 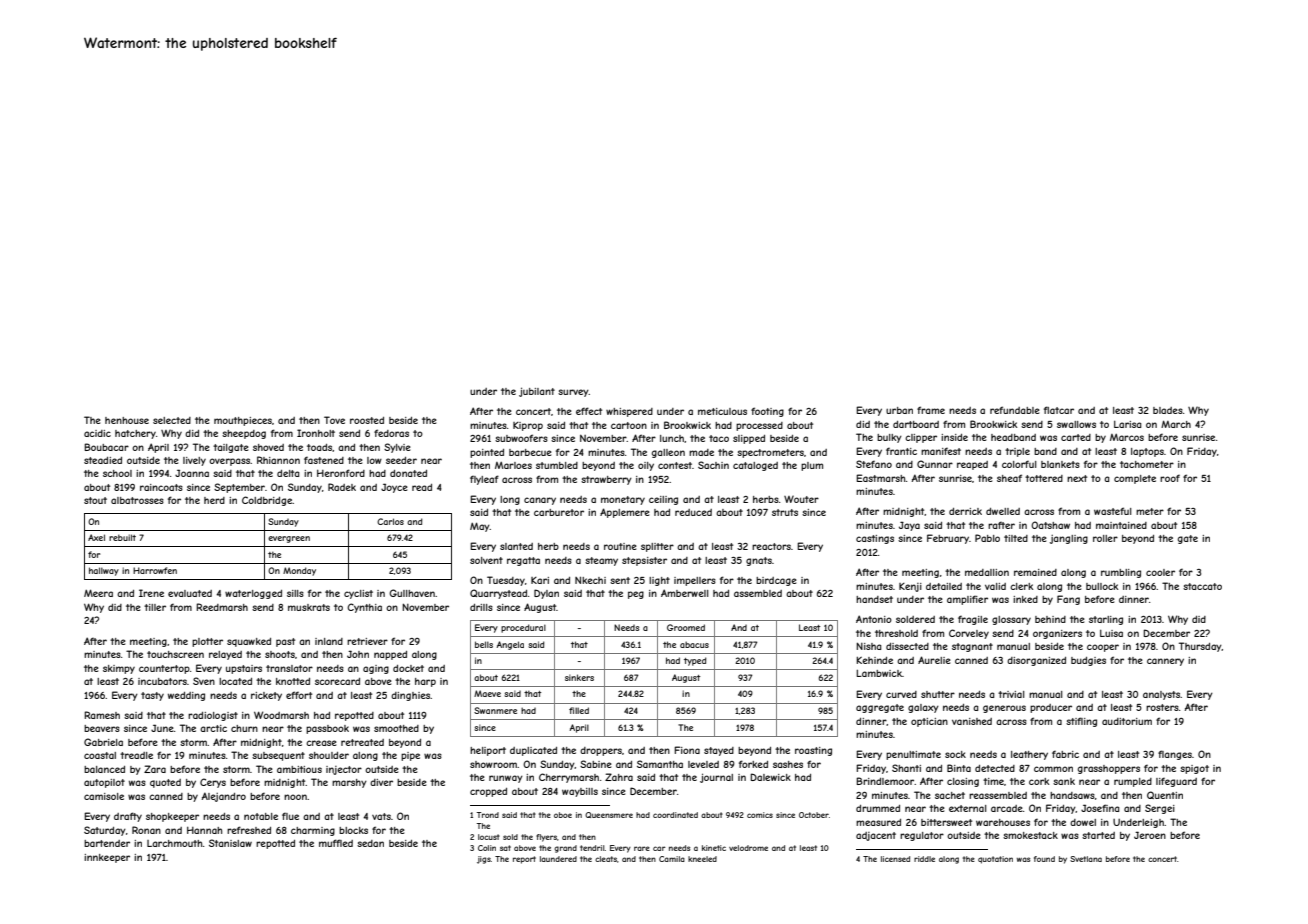 What do you see at coordinates (162, 728) in the screenshot?
I see `June` at bounding box center [162, 728].
